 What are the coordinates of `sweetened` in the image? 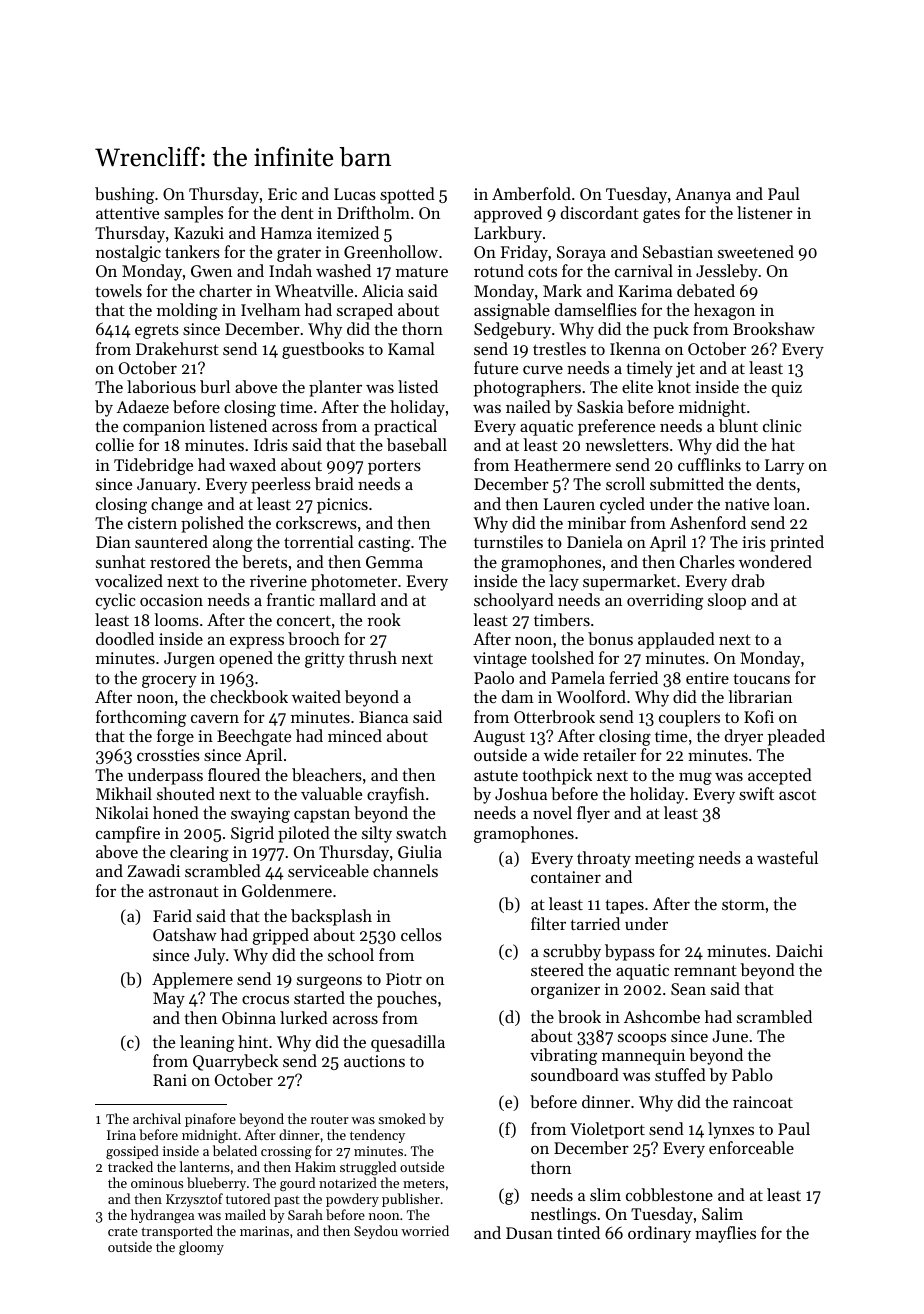 It's located at (756, 251).
